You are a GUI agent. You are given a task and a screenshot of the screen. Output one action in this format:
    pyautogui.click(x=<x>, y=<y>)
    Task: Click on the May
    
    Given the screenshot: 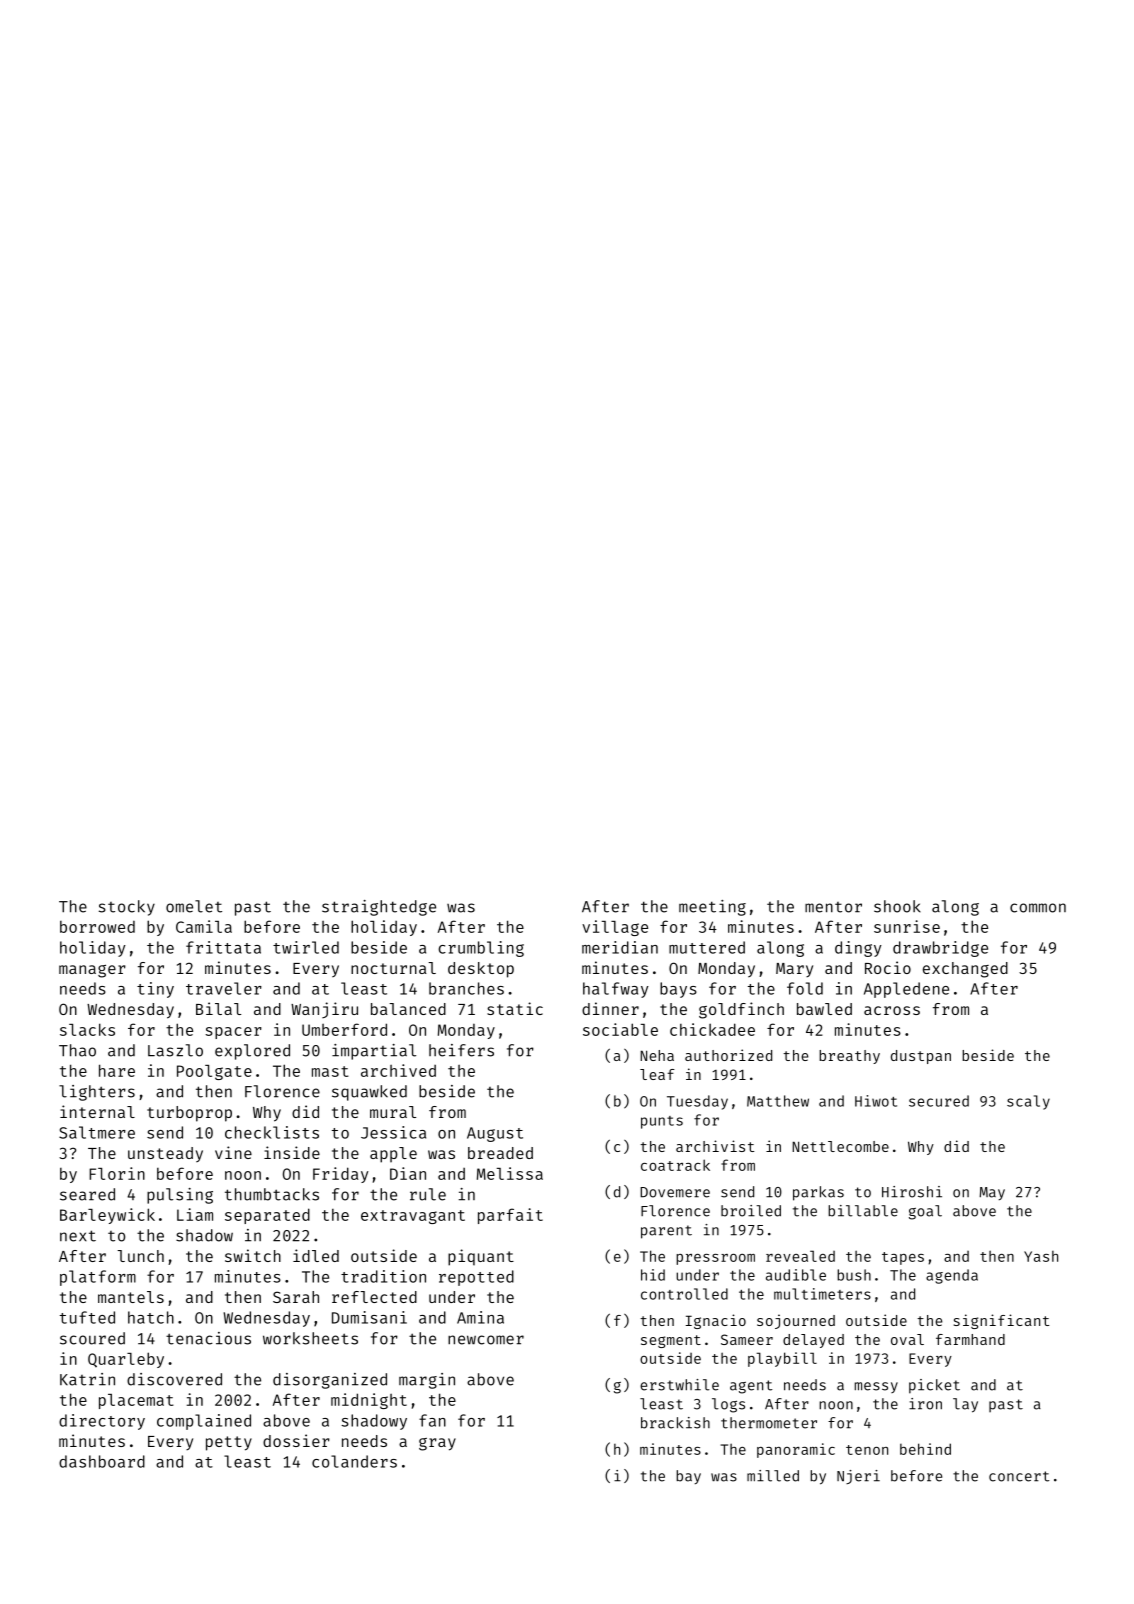 What is the action you would take?
    pyautogui.click(x=992, y=1193)
